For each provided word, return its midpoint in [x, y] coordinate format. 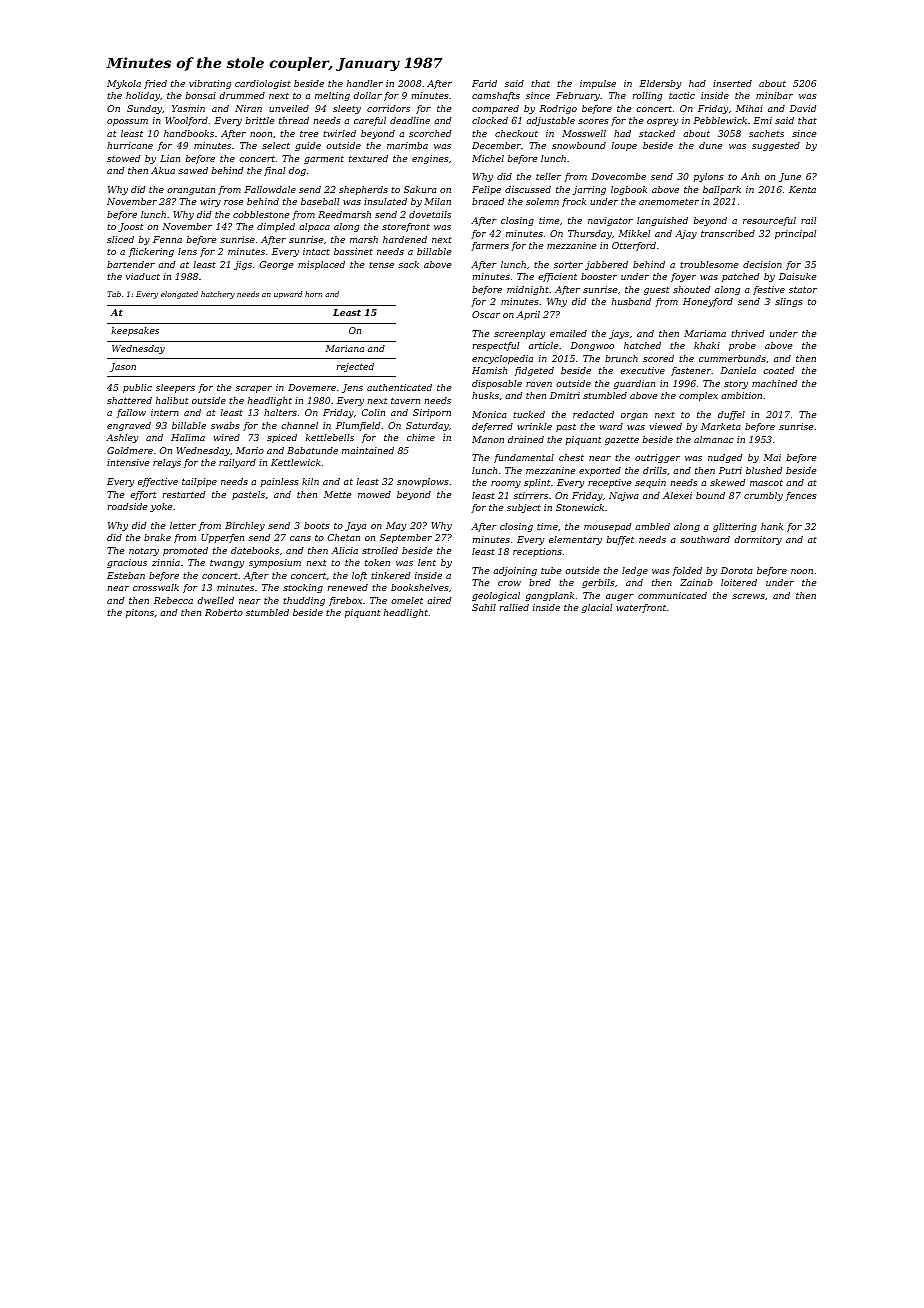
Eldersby [660, 84]
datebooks [255, 550]
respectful [496, 346]
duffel [731, 415]
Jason [123, 367]
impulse [598, 84]
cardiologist [263, 84]
